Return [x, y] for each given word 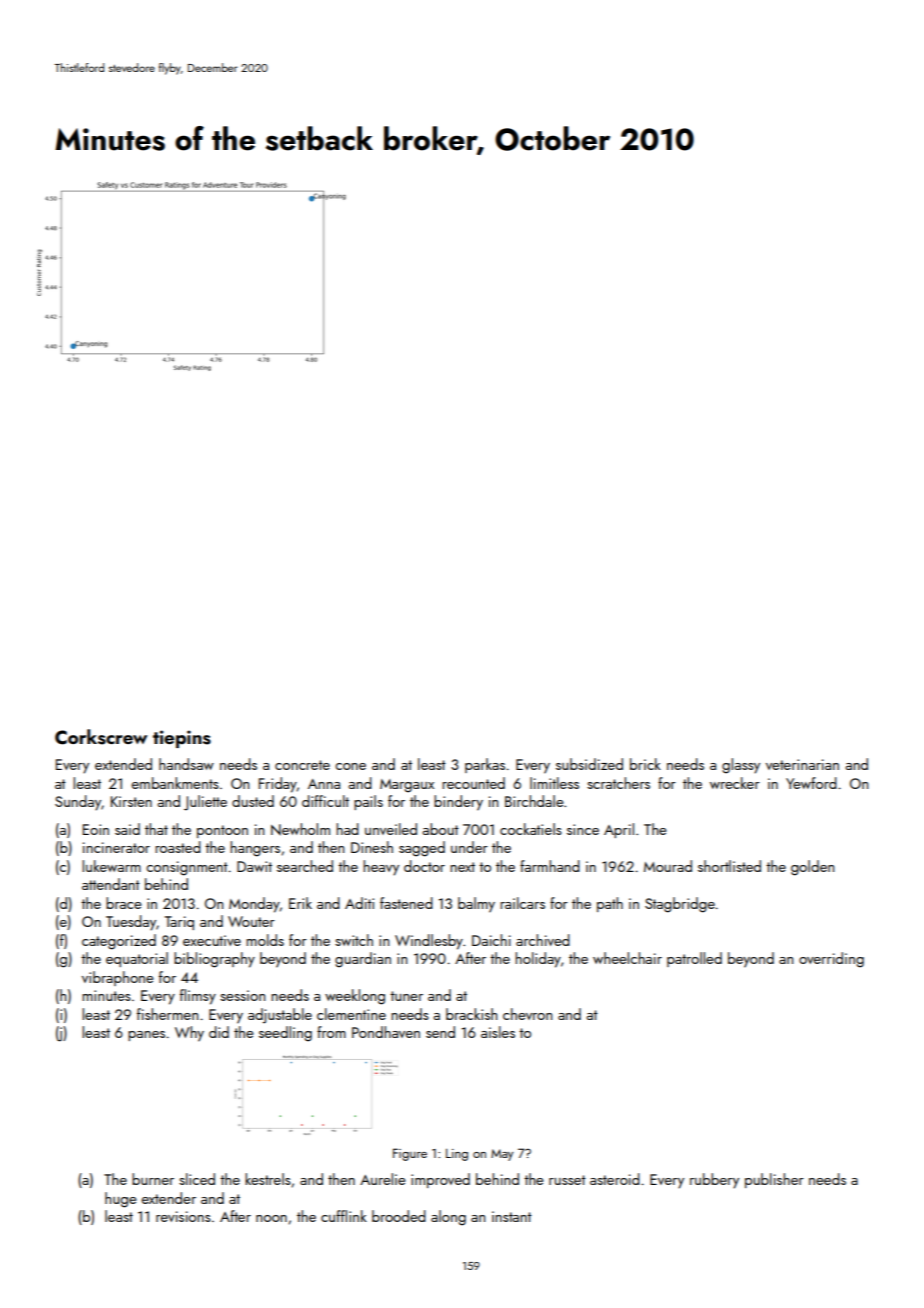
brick [645, 764]
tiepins [182, 739]
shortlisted [729, 866]
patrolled [694, 959]
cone [350, 766]
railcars [522, 903]
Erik [300, 903]
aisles [498, 1032]
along [448, 1218]
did [219, 1032]
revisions [183, 1216]
